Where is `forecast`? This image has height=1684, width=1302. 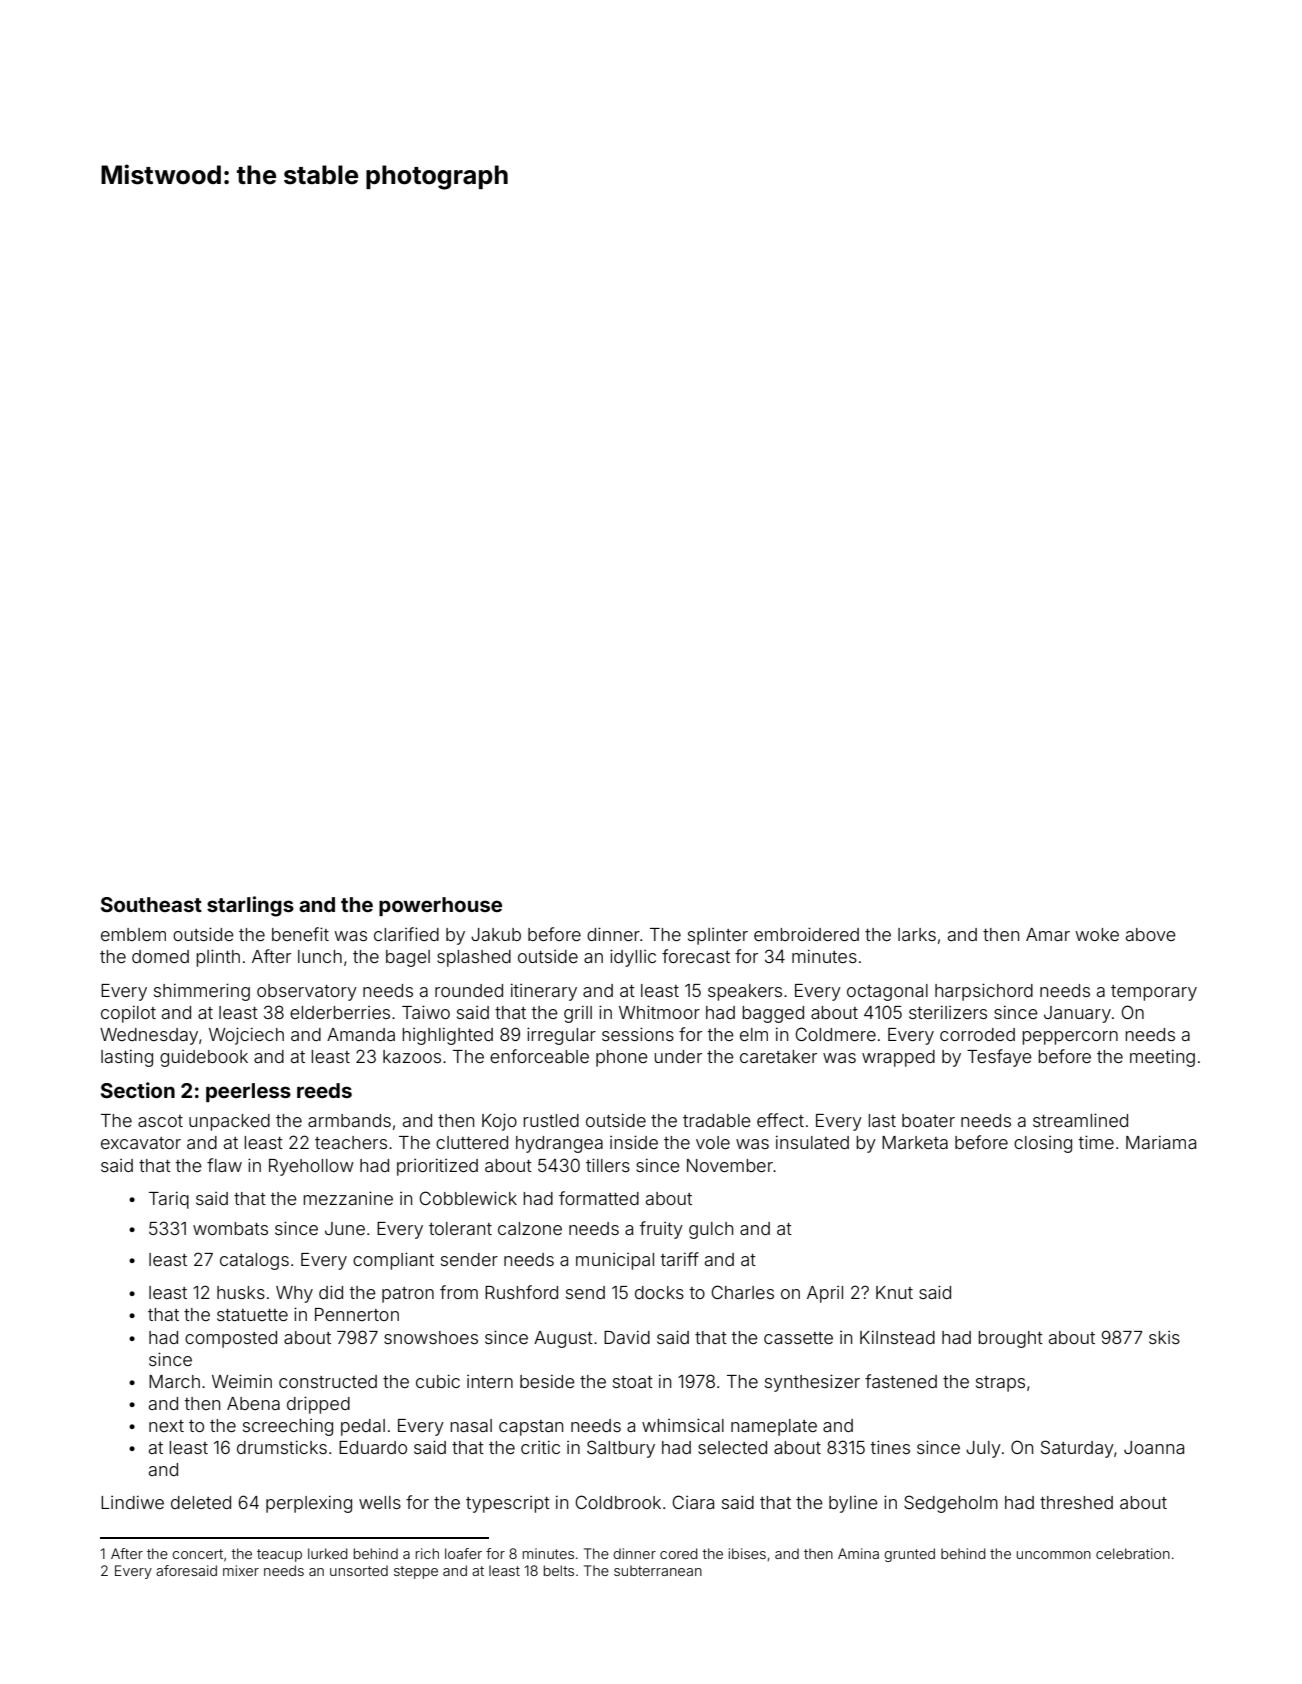
forecast is located at coordinates (696, 956).
